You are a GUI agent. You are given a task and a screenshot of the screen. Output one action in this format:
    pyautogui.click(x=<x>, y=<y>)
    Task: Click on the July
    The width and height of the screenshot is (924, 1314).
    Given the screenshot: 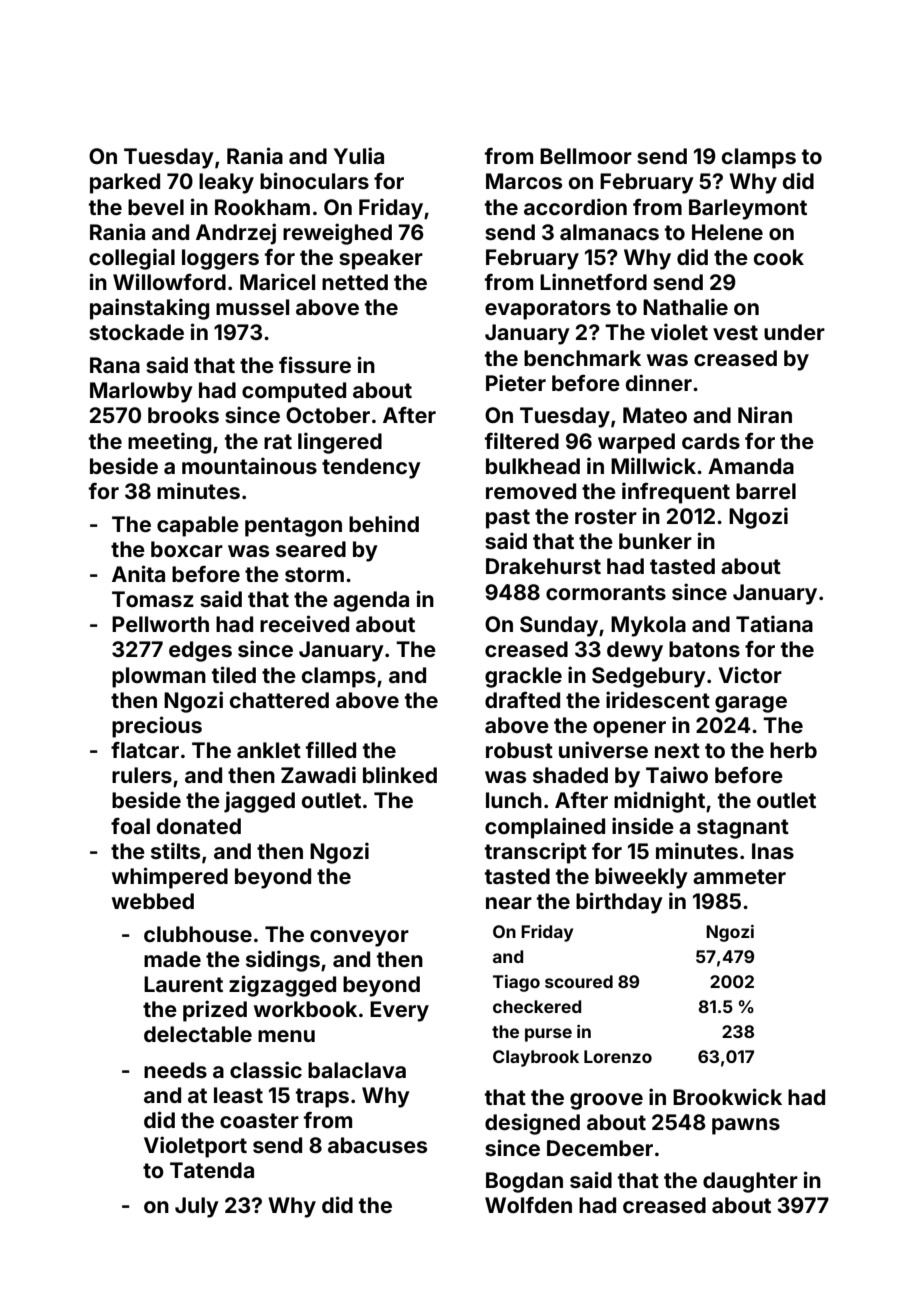 What is the action you would take?
    pyautogui.click(x=197, y=1207)
